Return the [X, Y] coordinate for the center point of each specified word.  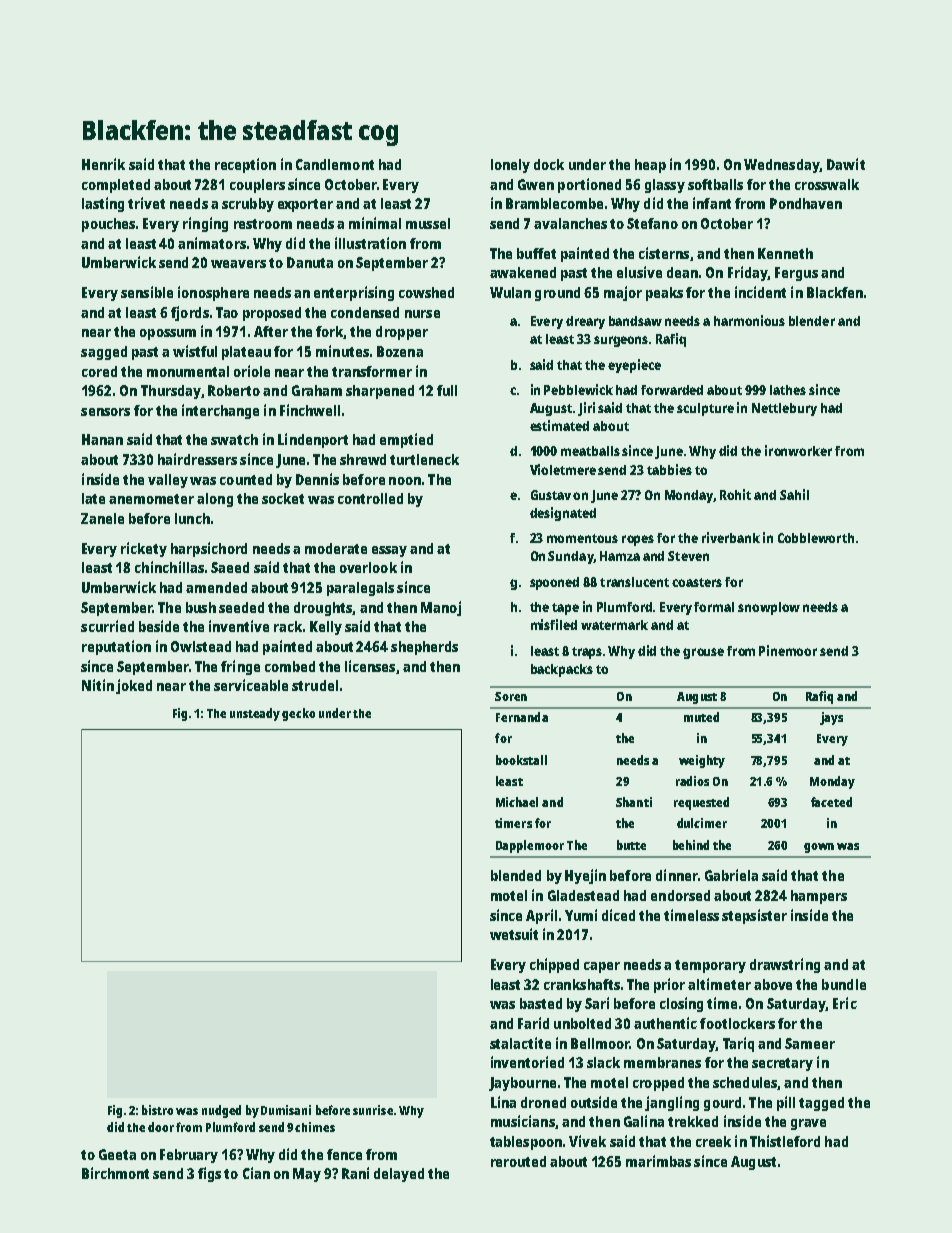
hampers [819, 897]
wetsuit [514, 934]
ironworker [798, 450]
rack [288, 626]
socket [283, 498]
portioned [589, 185]
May [307, 1175]
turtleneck [424, 459]
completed [116, 186]
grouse [703, 653]
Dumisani [286, 1110]
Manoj [441, 608]
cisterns [664, 253]
